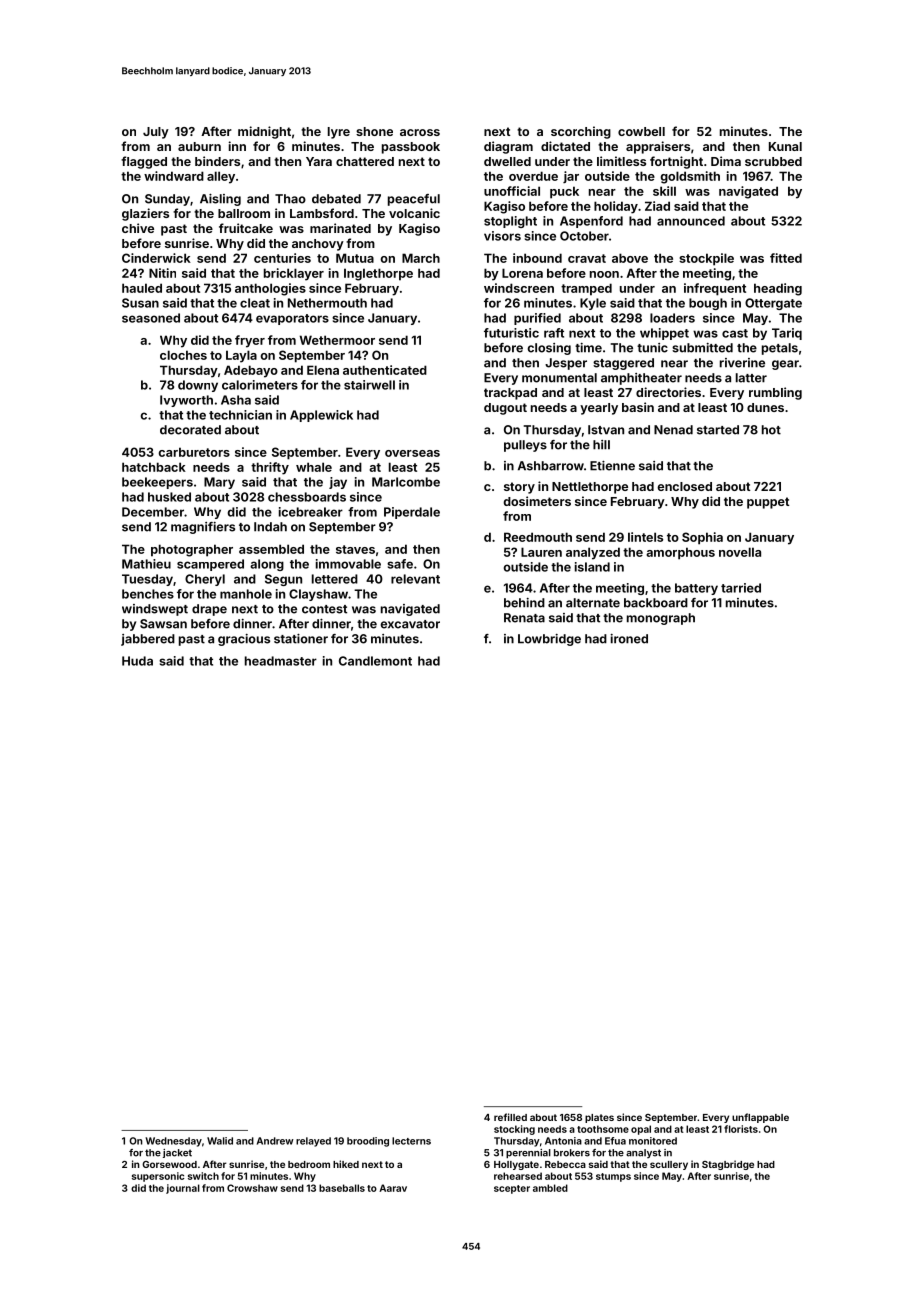 This screenshot has height=1308, width=924. I want to click on supersonic, so click(158, 1177).
